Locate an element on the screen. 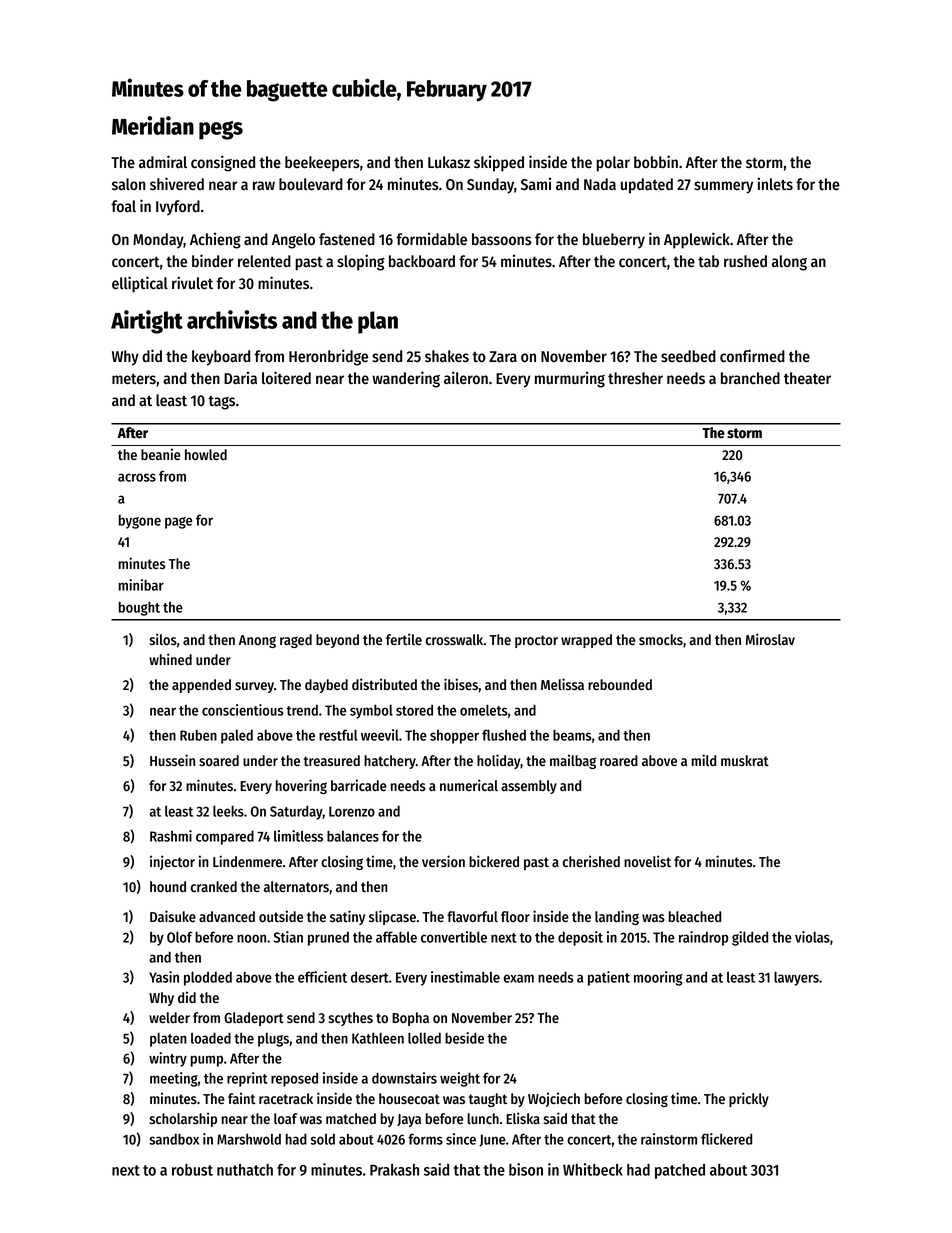  murmuring is located at coordinates (570, 379).
